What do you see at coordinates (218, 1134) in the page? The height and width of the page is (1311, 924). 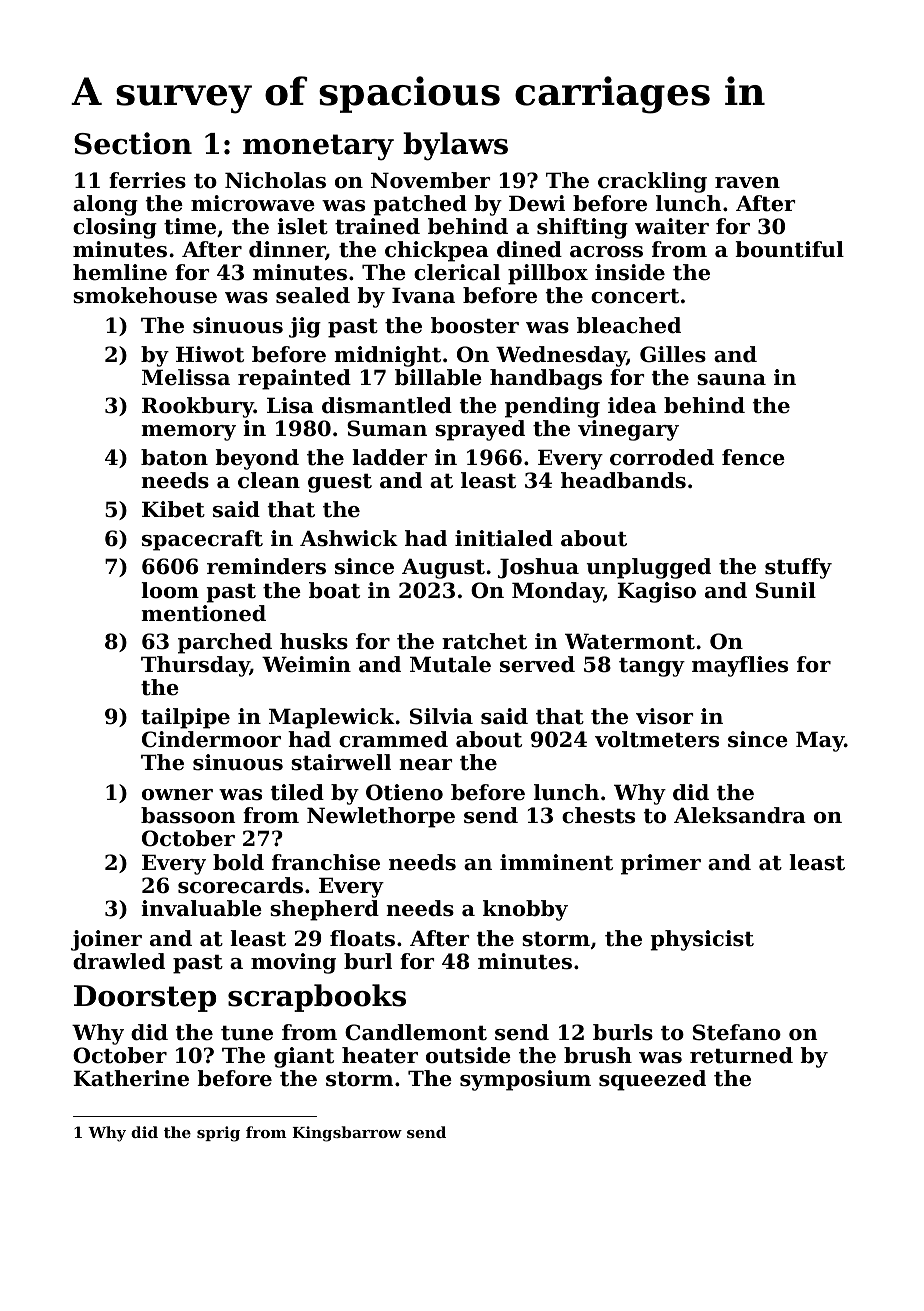 I see `sprig` at bounding box center [218, 1134].
